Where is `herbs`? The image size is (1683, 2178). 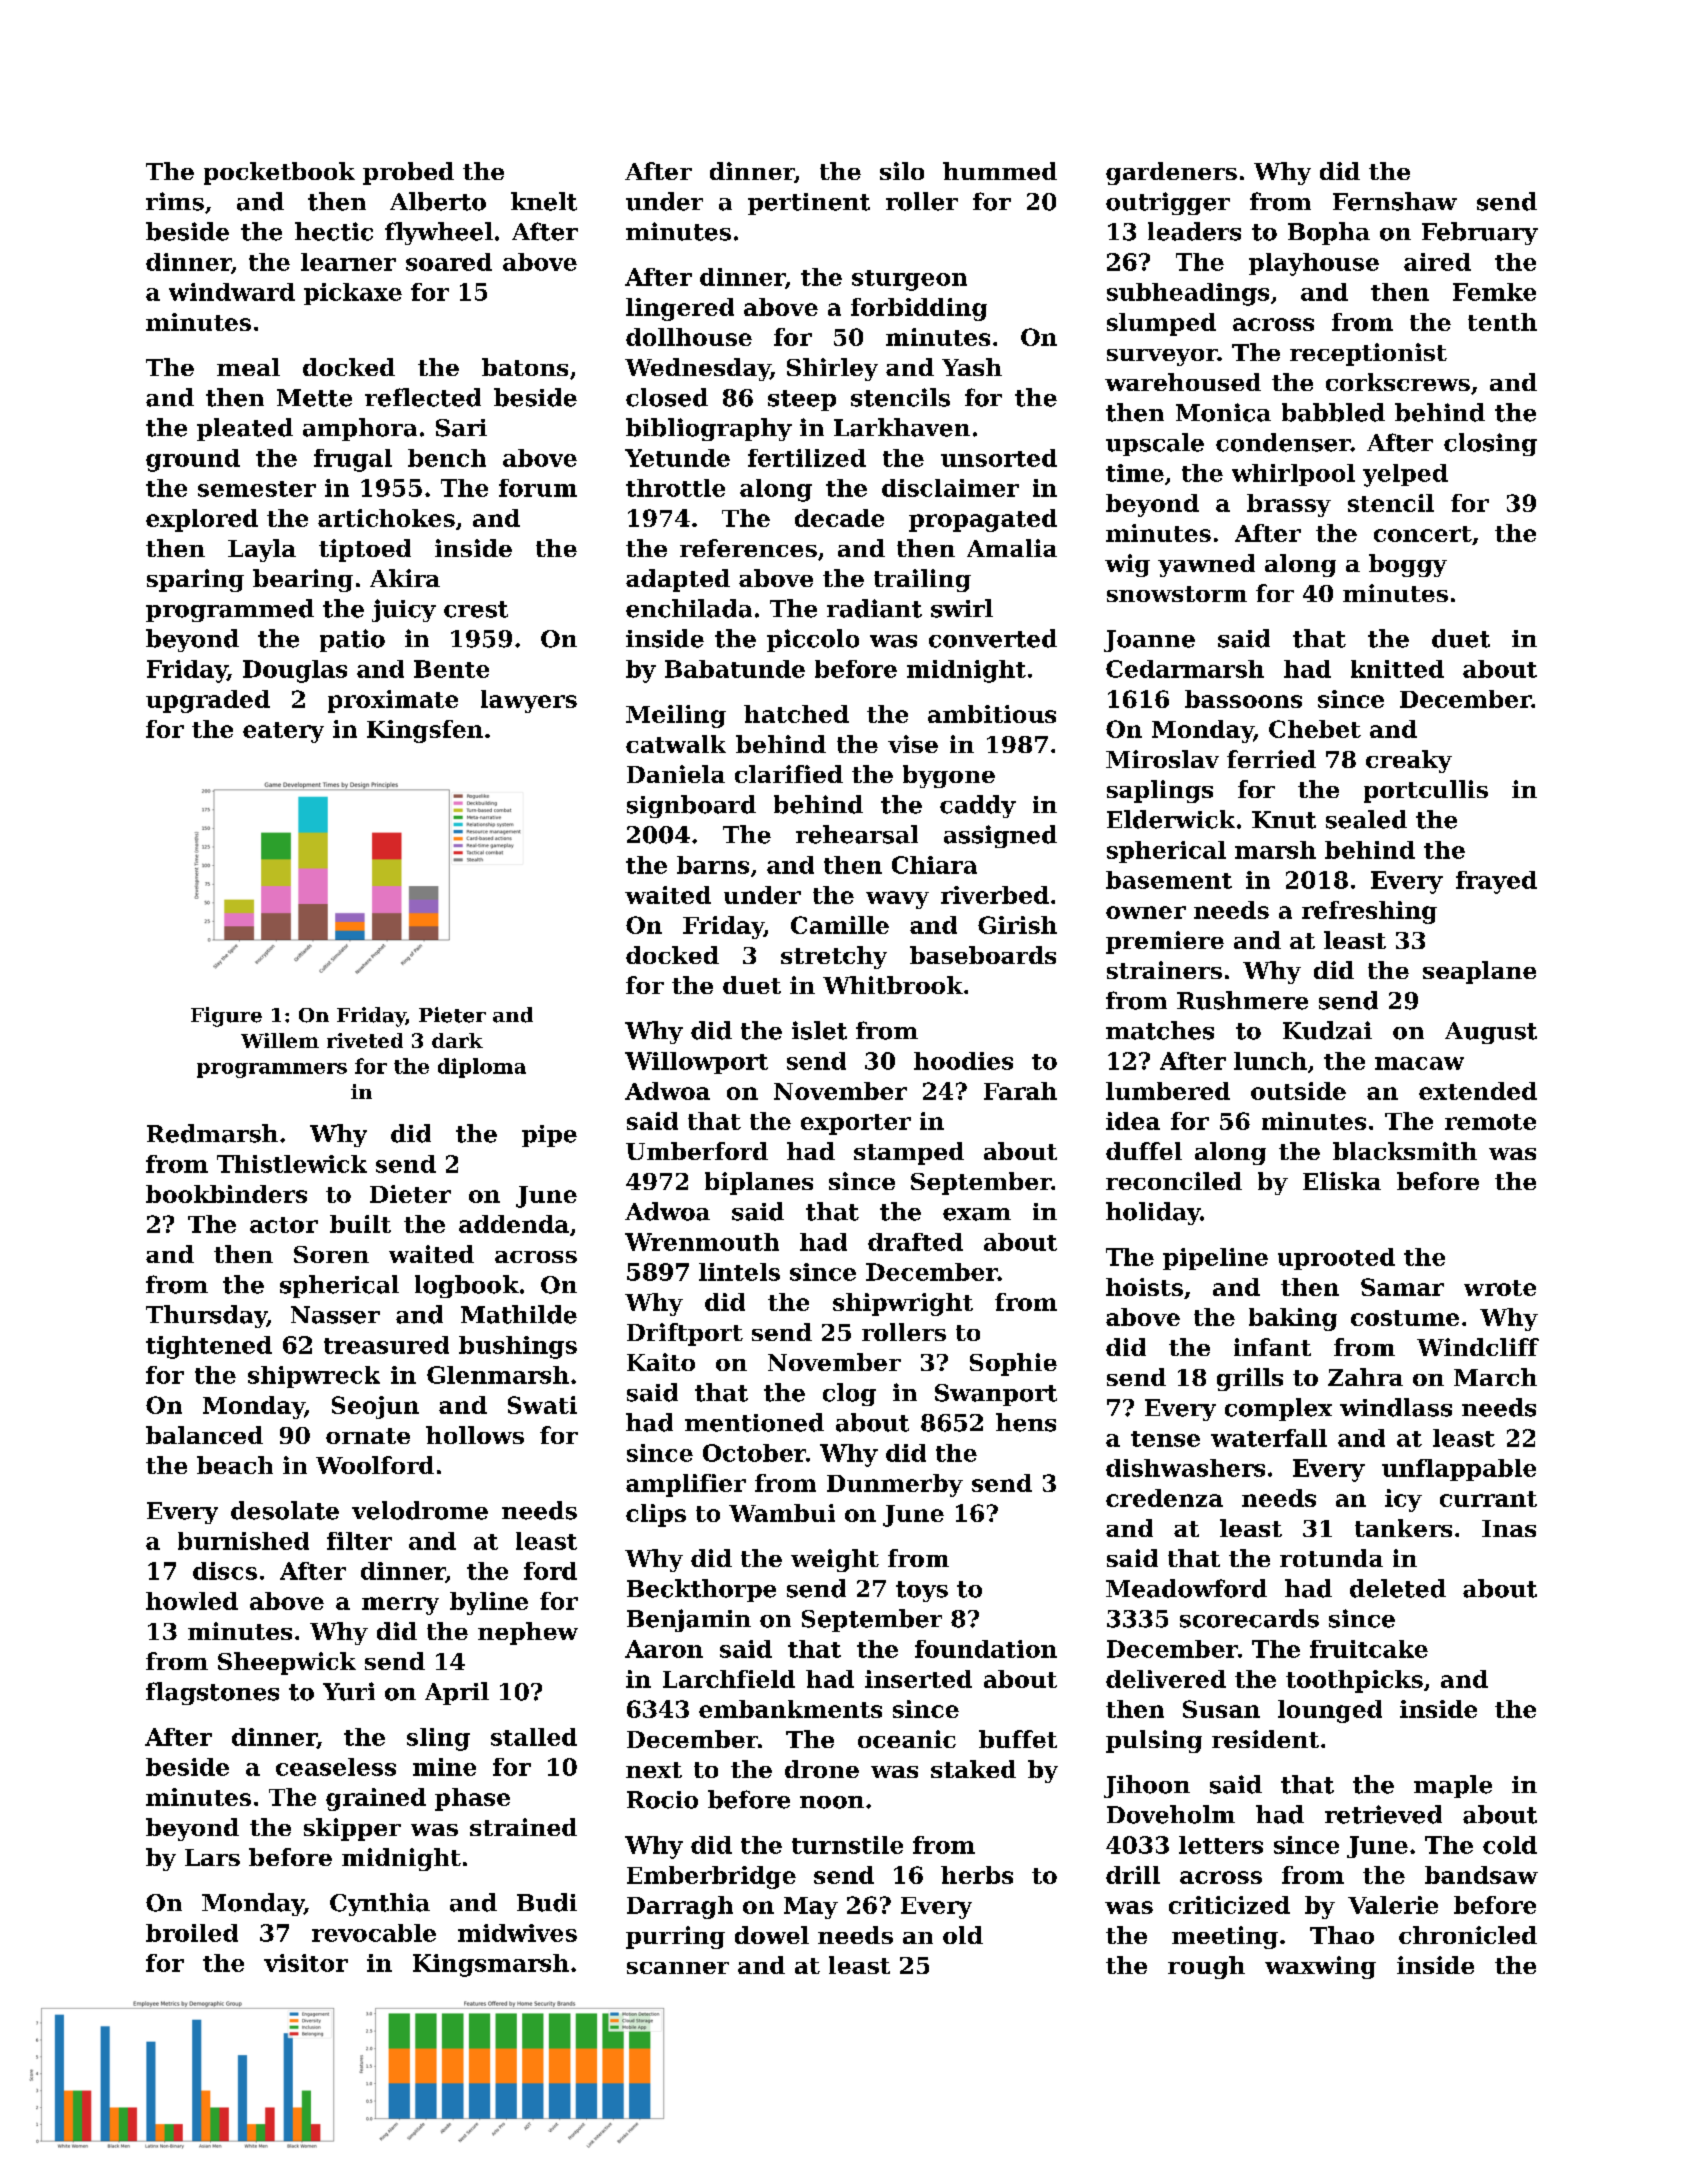 herbs is located at coordinates (977, 1875).
